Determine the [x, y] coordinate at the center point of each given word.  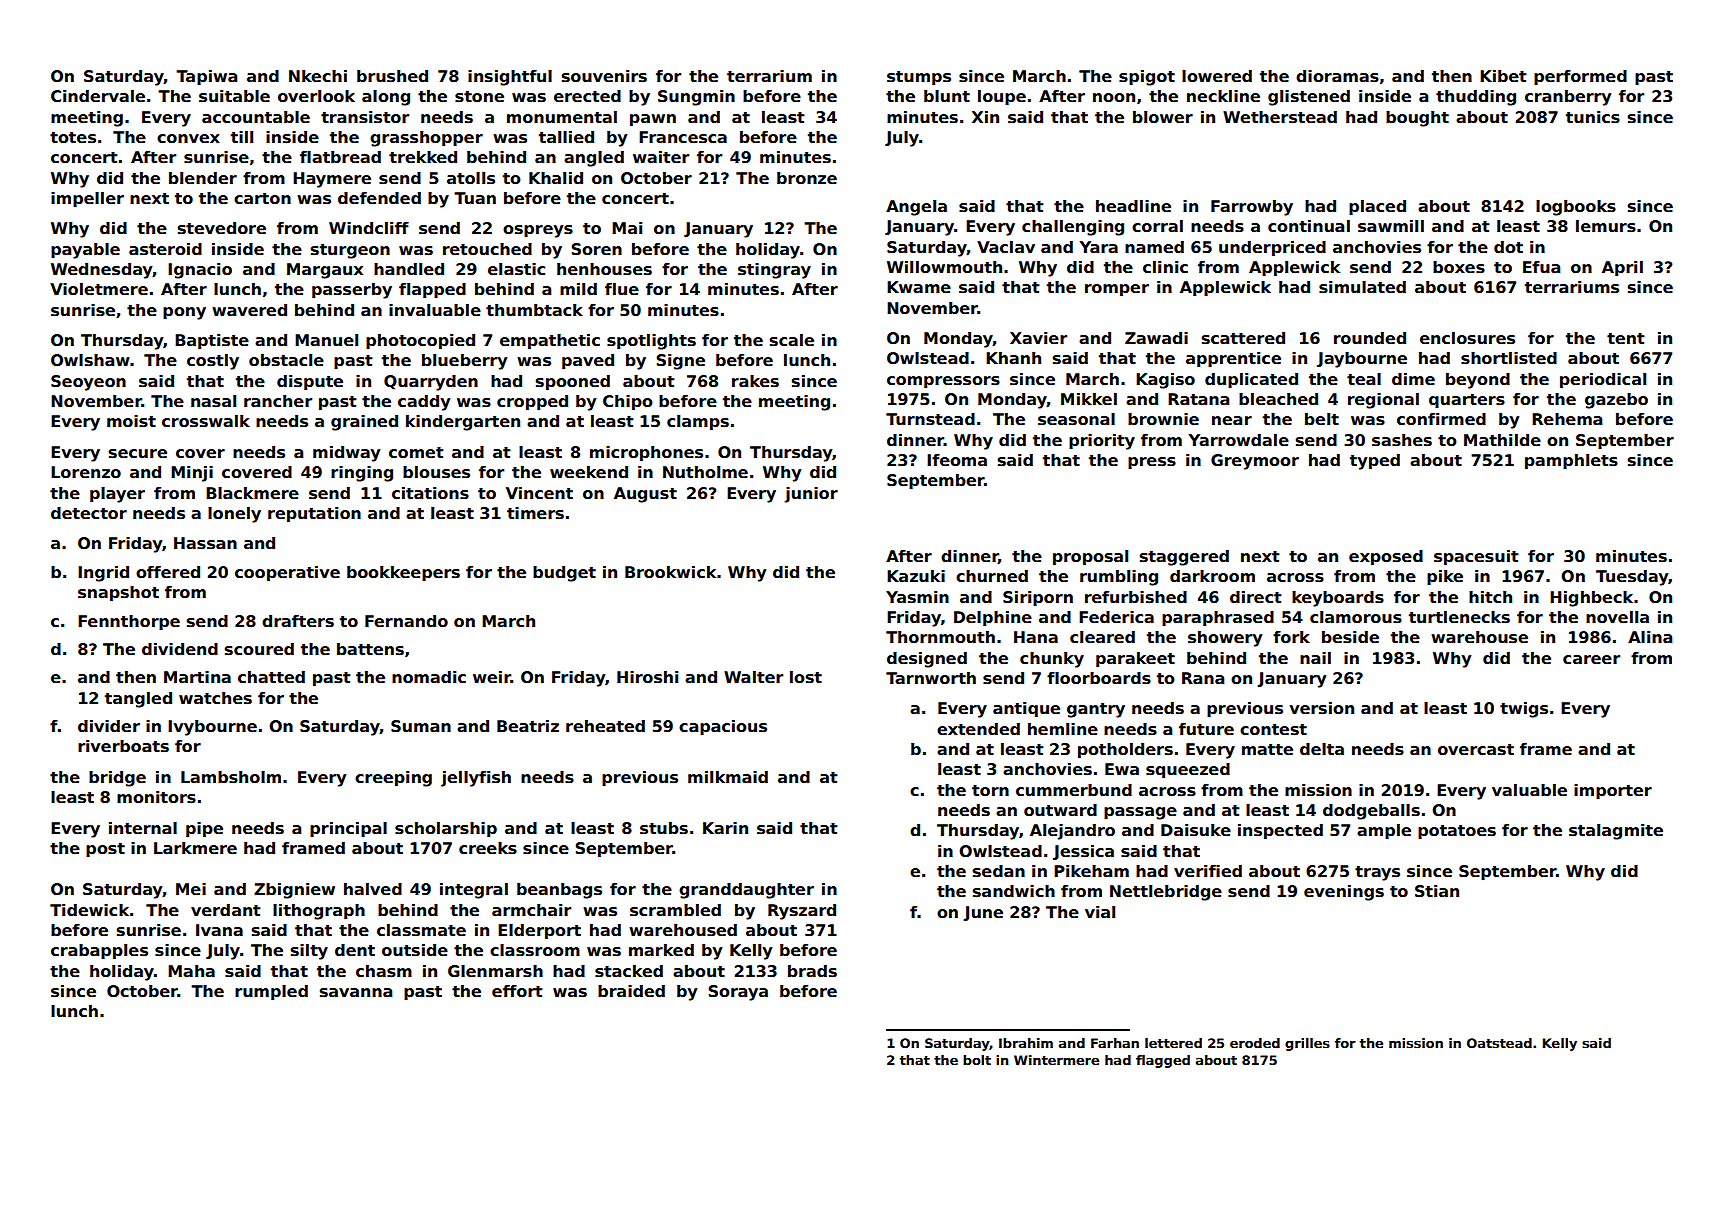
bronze [807, 178]
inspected [1280, 832]
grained [364, 423]
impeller [87, 199]
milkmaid [728, 777]
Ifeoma [957, 460]
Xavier [1038, 338]
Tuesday [1632, 578]
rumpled [271, 993]
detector [89, 513]
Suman [421, 726]
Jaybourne [1362, 360]
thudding [1476, 98]
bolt [977, 1060]
